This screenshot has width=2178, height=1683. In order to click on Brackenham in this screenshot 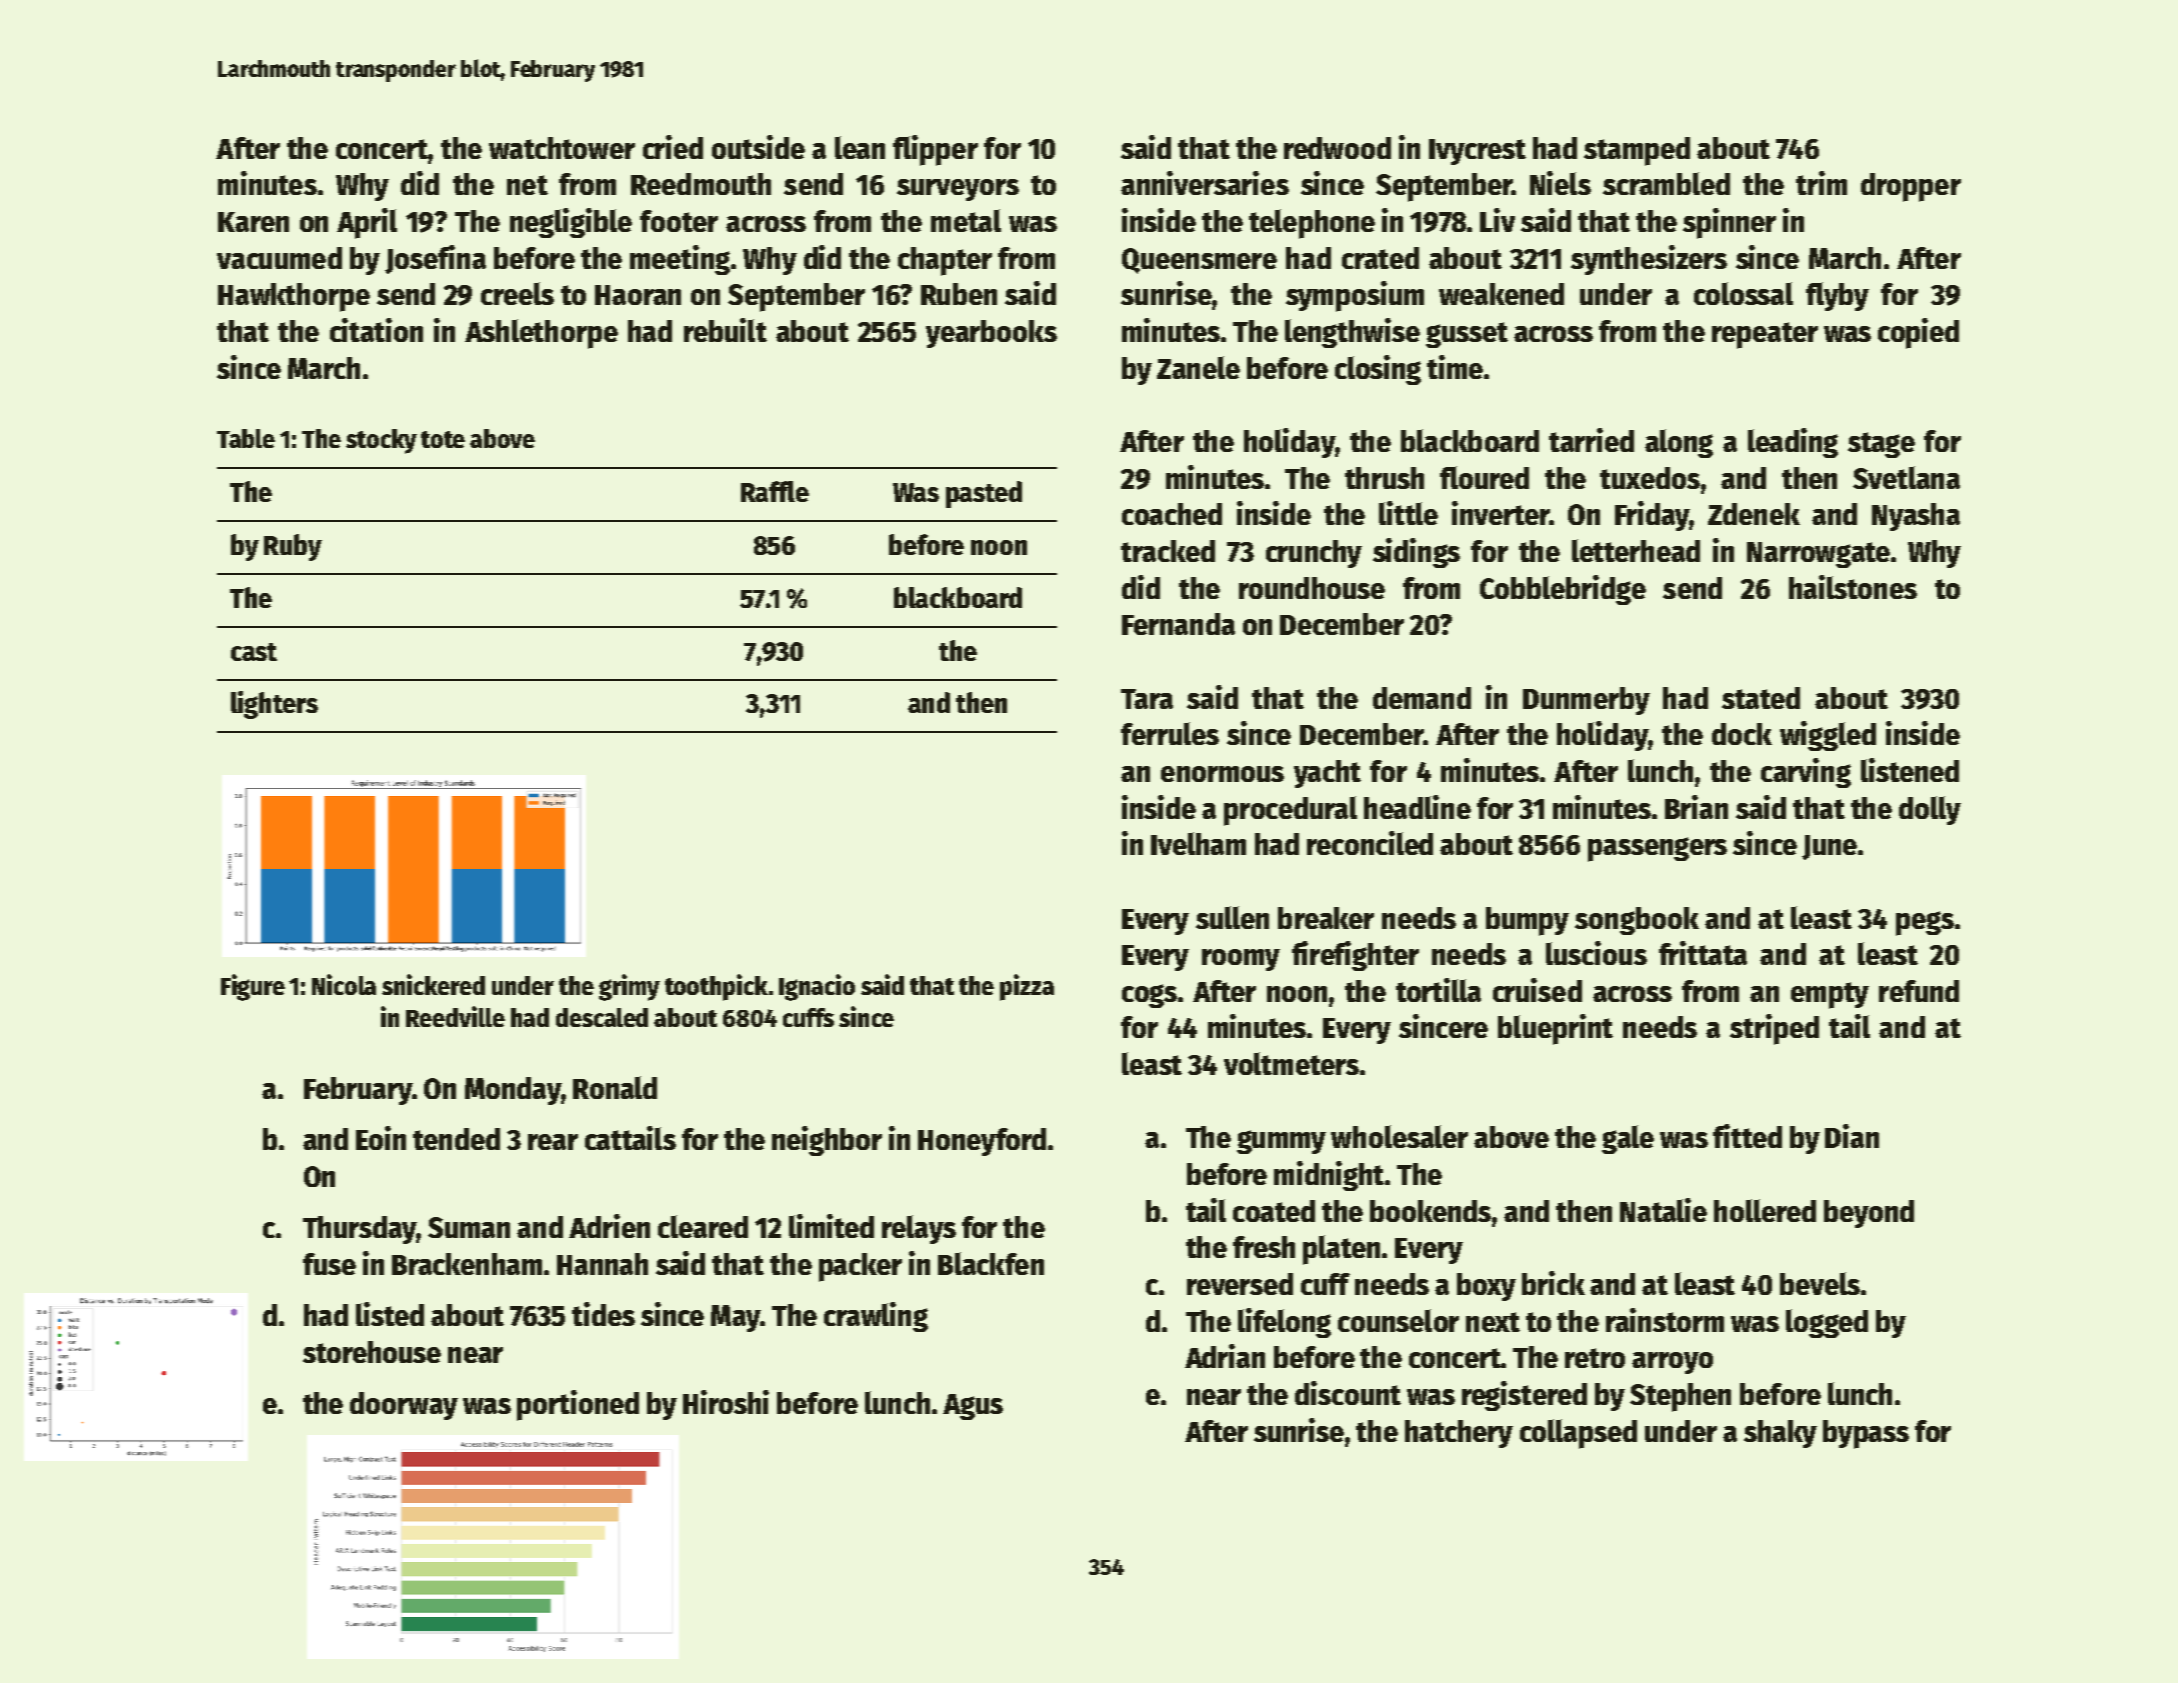, I will do `click(467, 1264)`.
